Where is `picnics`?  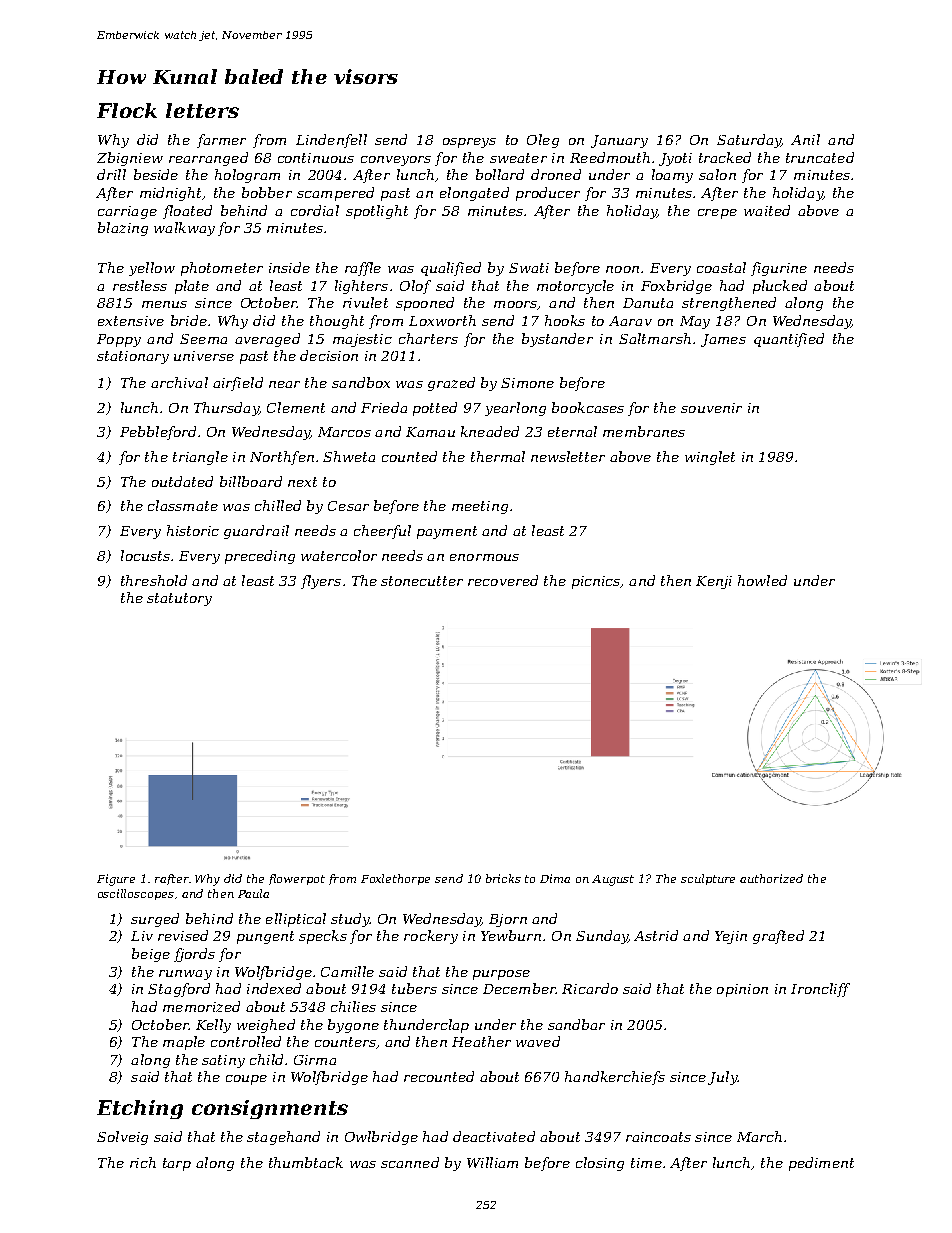 picnics is located at coordinates (596, 582).
